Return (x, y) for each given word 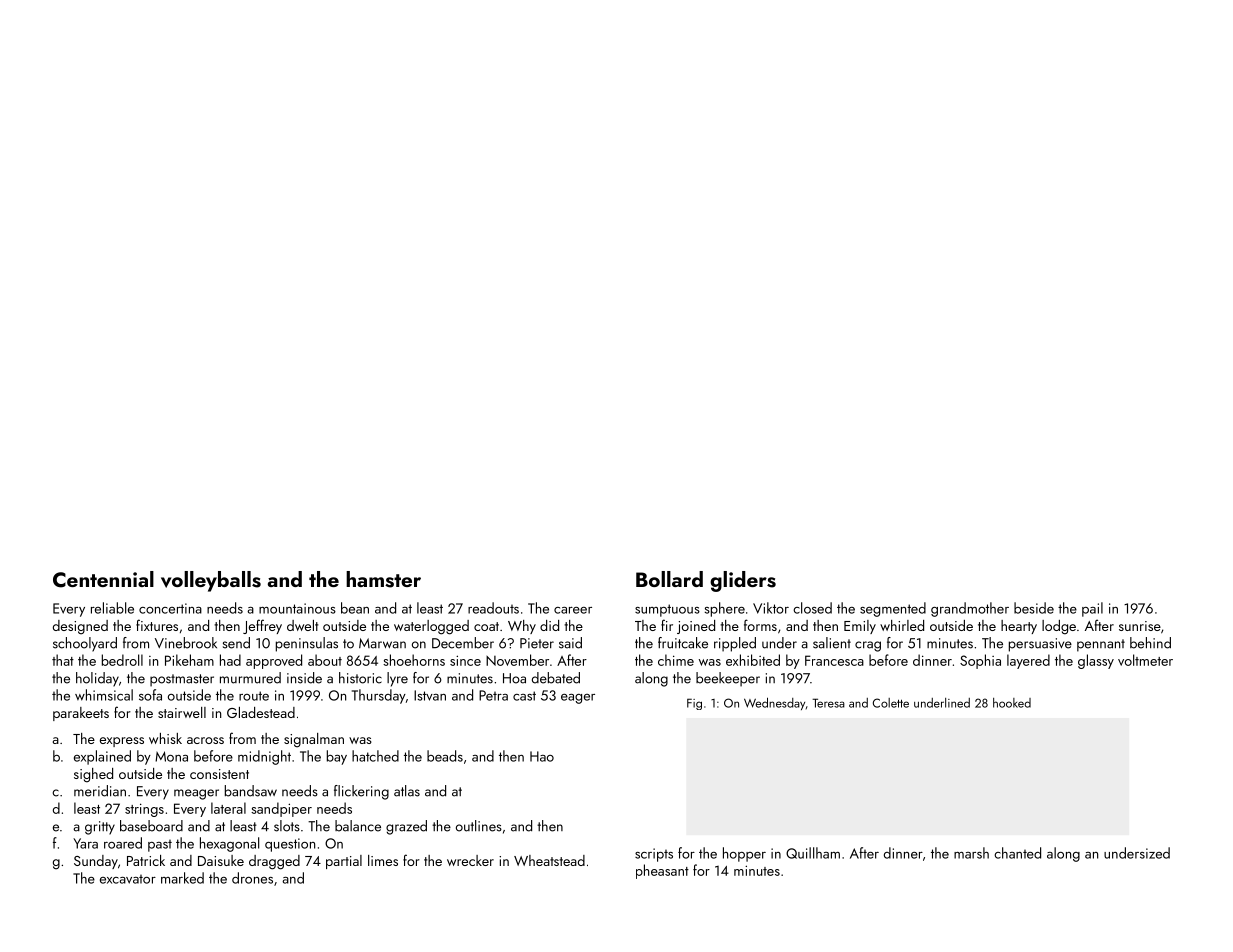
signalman (314, 740)
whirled (902, 625)
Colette (891, 703)
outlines (479, 826)
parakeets (81, 714)
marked (182, 878)
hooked (1012, 703)
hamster (383, 579)
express (122, 742)
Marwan (382, 643)
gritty (100, 828)
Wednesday (774, 703)
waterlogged (431, 627)
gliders (743, 581)
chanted (1017, 853)
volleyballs (211, 581)
